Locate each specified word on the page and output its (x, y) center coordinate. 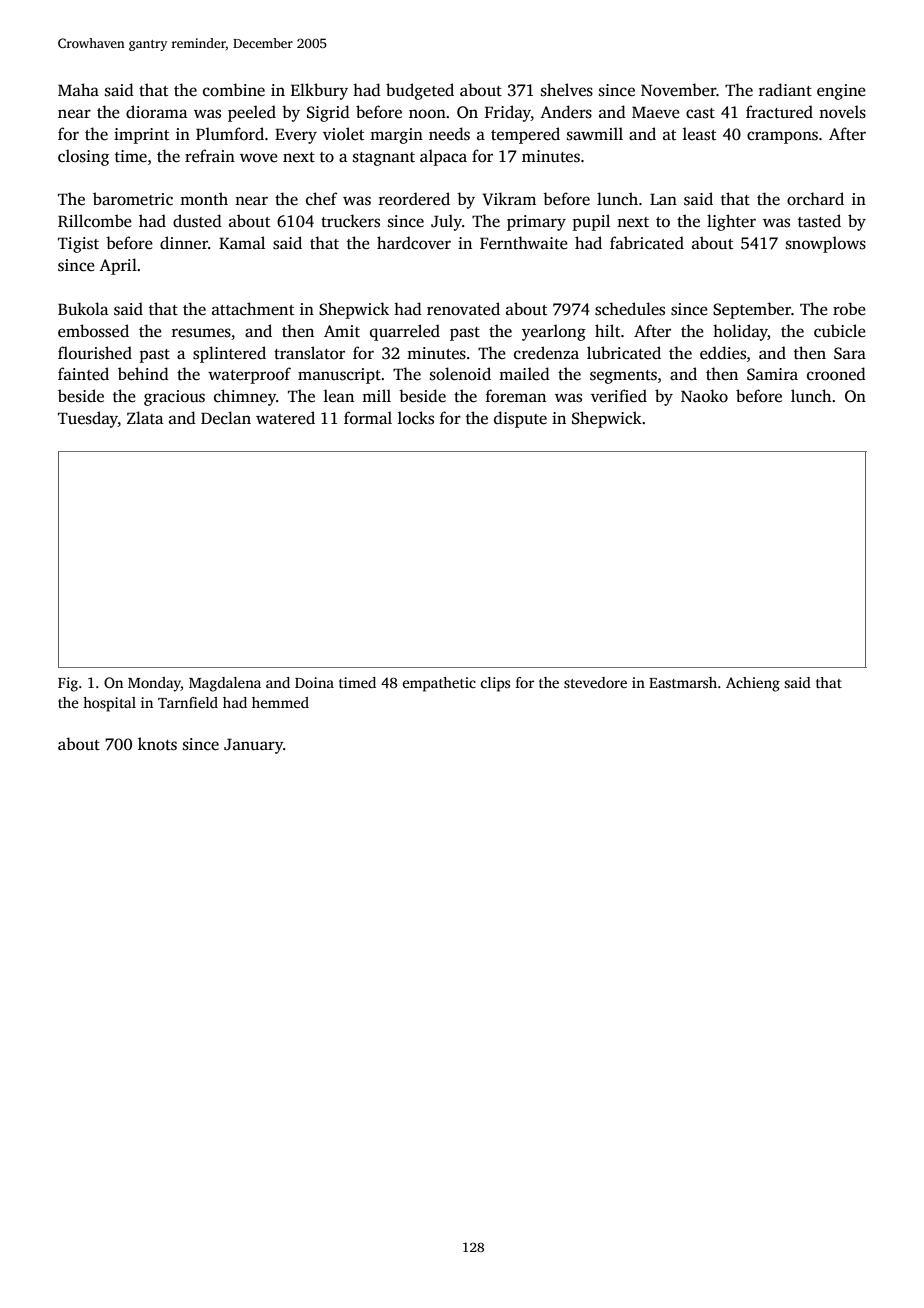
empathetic (439, 684)
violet (343, 134)
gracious (174, 398)
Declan (226, 418)
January (253, 746)
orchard (815, 199)
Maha (78, 89)
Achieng (753, 684)
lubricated (624, 353)
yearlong (554, 332)
